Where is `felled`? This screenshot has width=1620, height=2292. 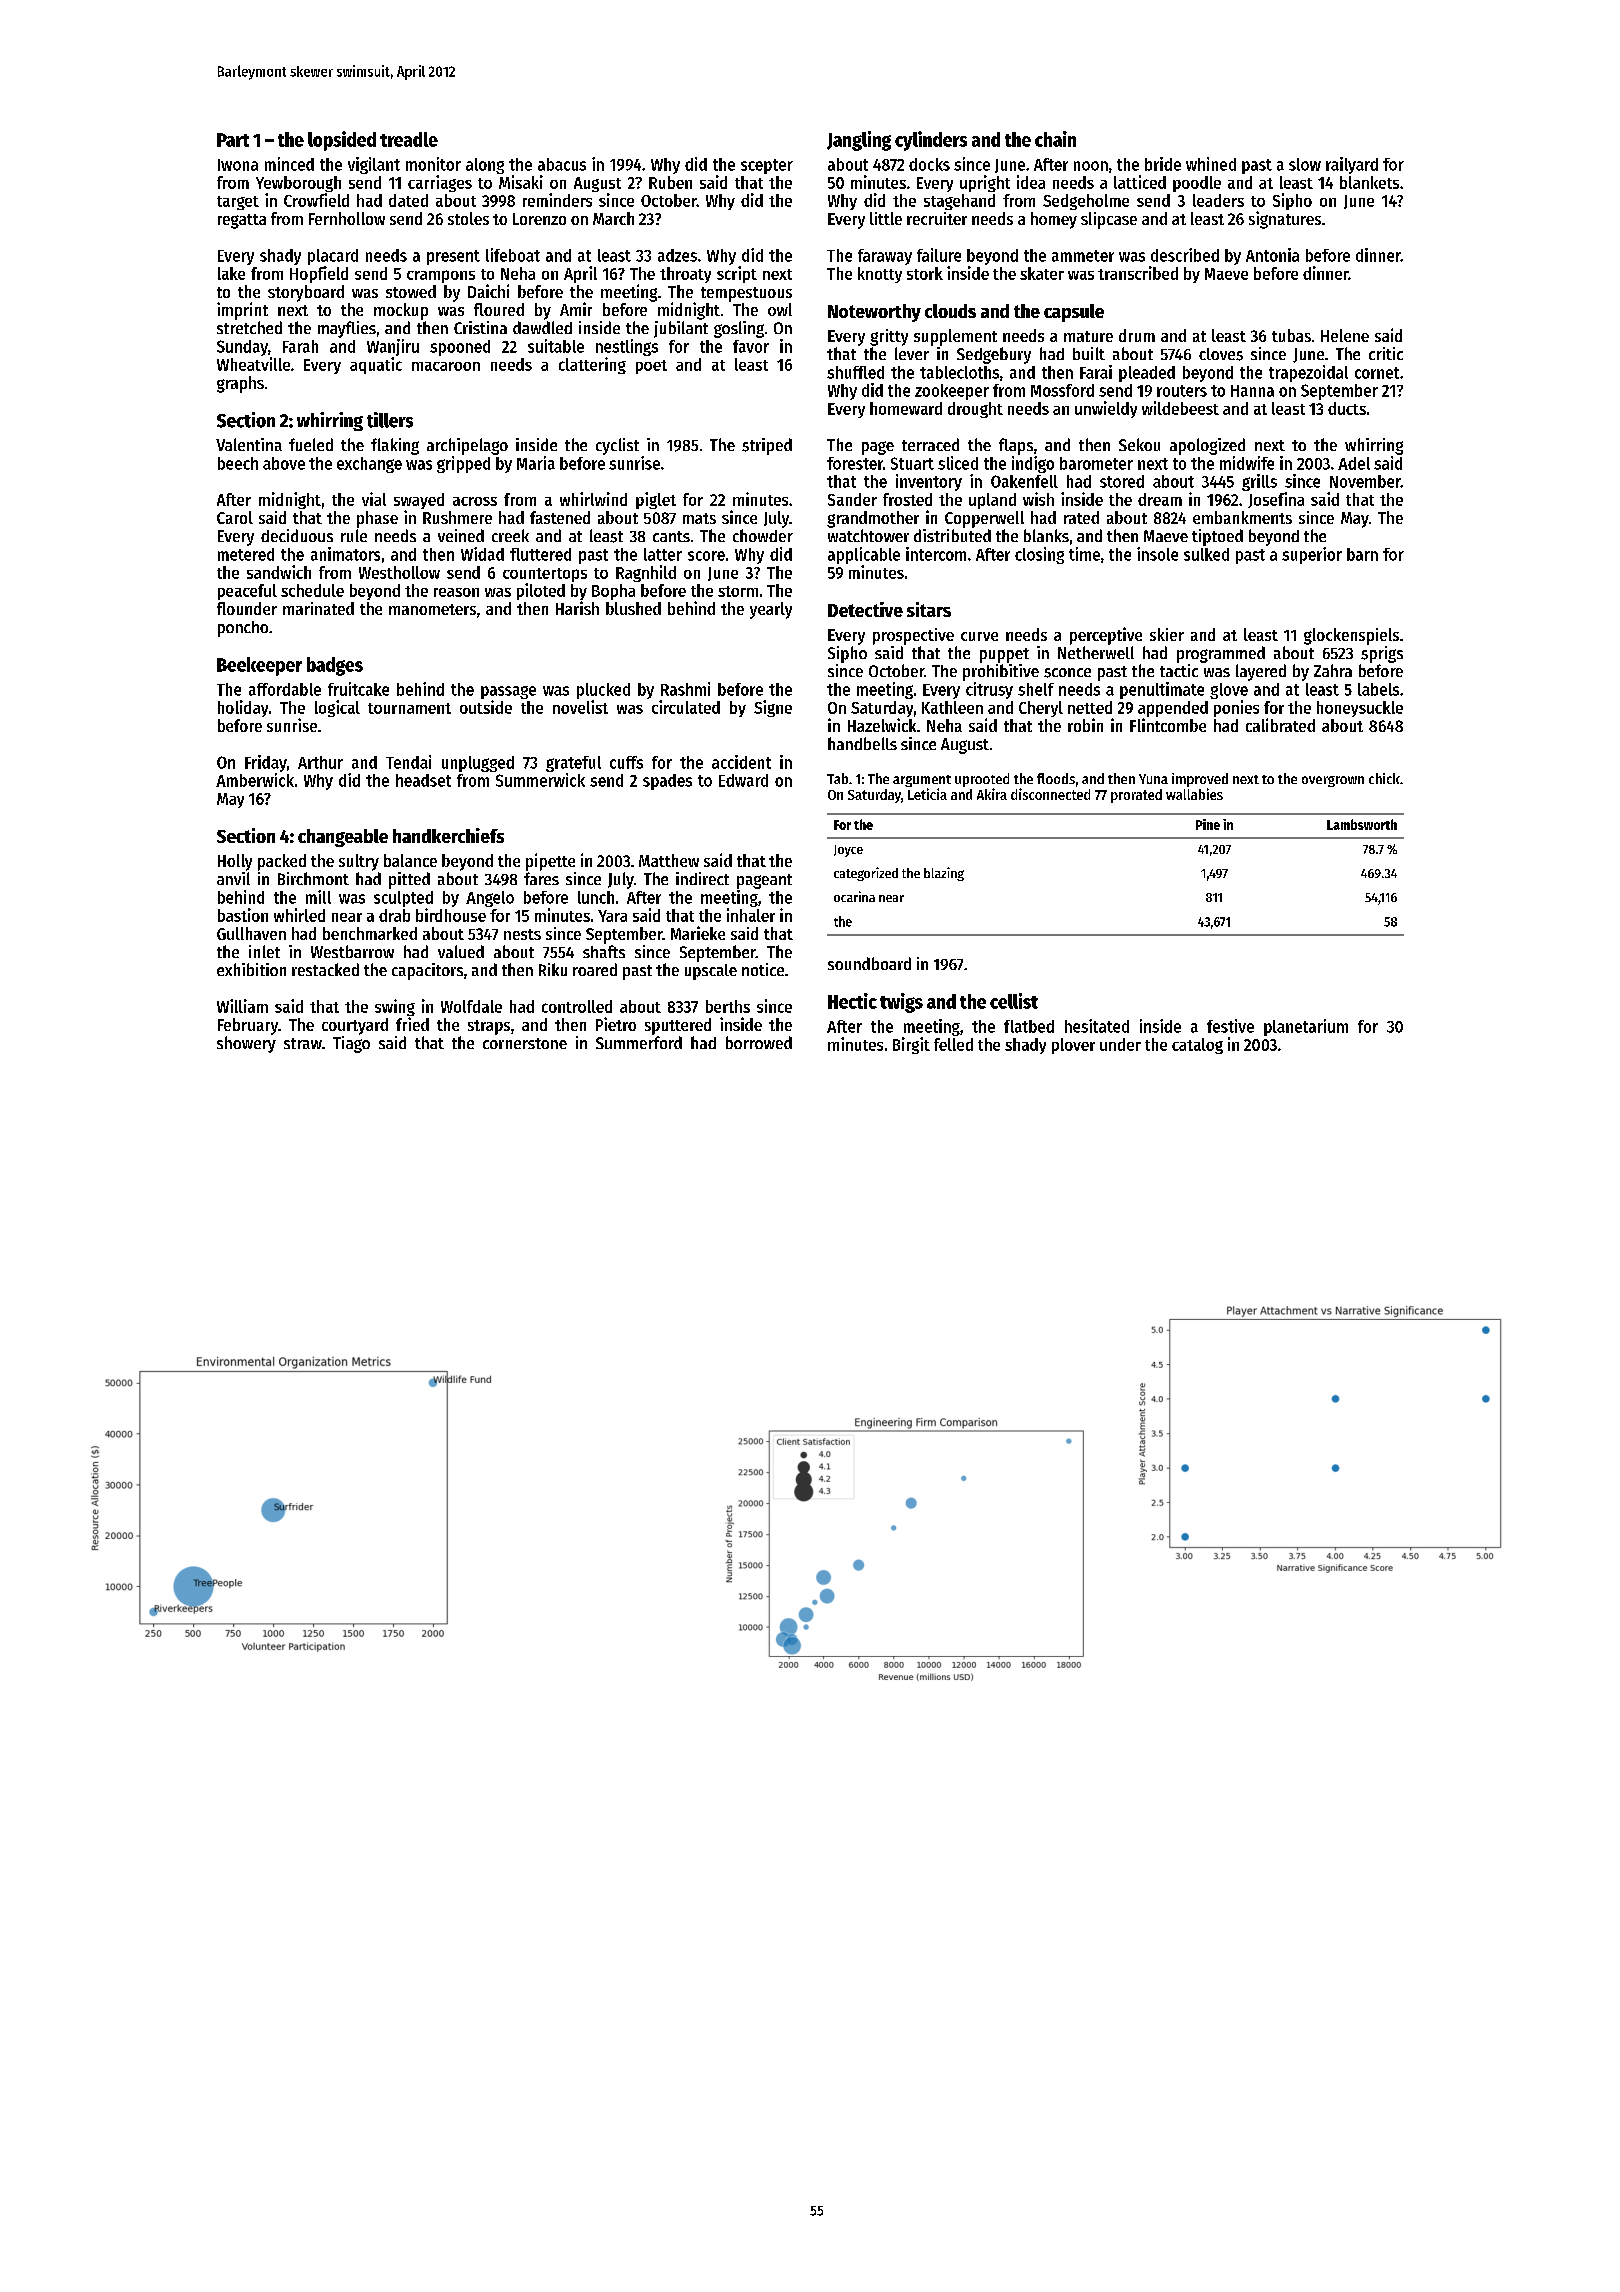
felled is located at coordinates (953, 1044).
